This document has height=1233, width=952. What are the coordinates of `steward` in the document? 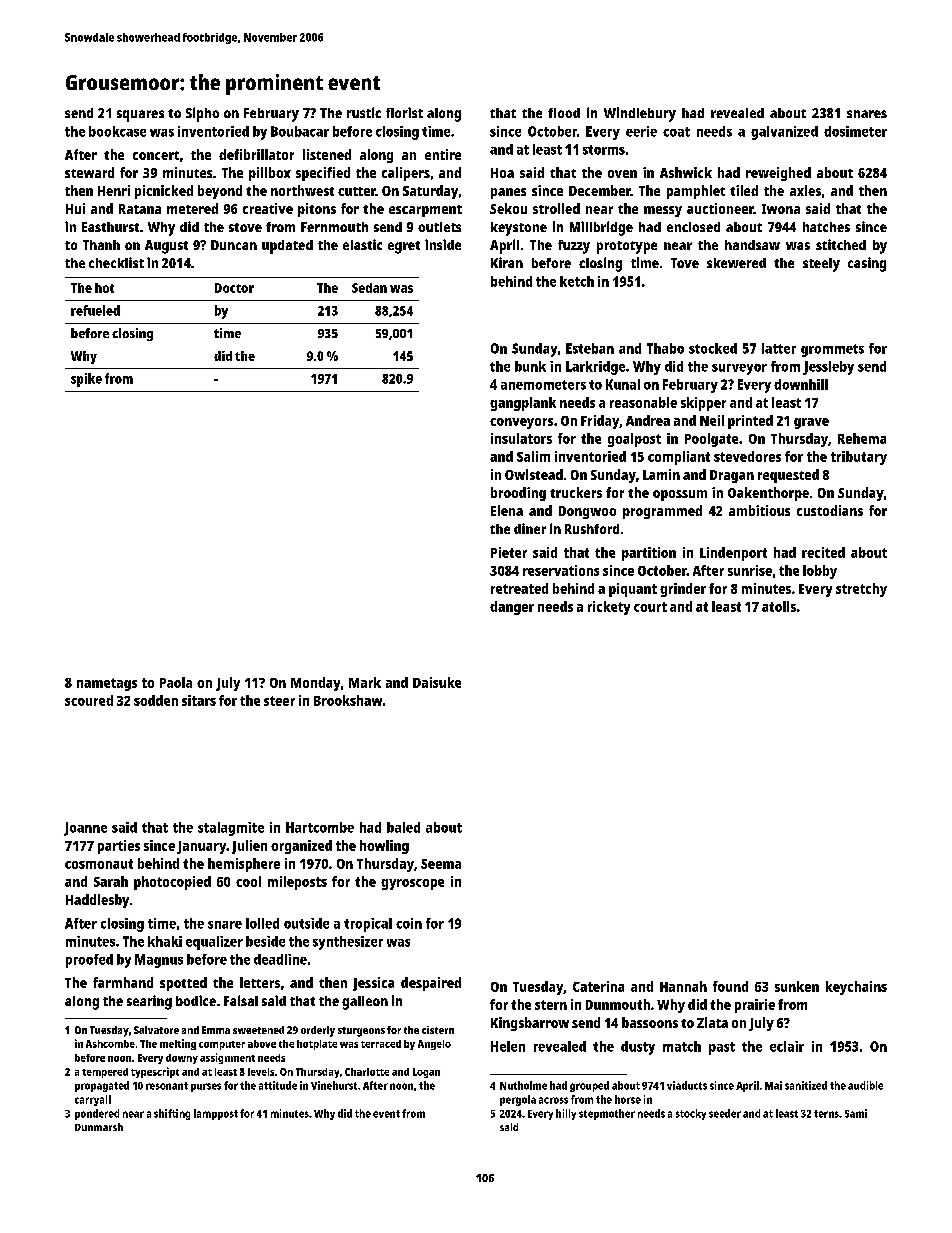 It's located at (89, 172).
